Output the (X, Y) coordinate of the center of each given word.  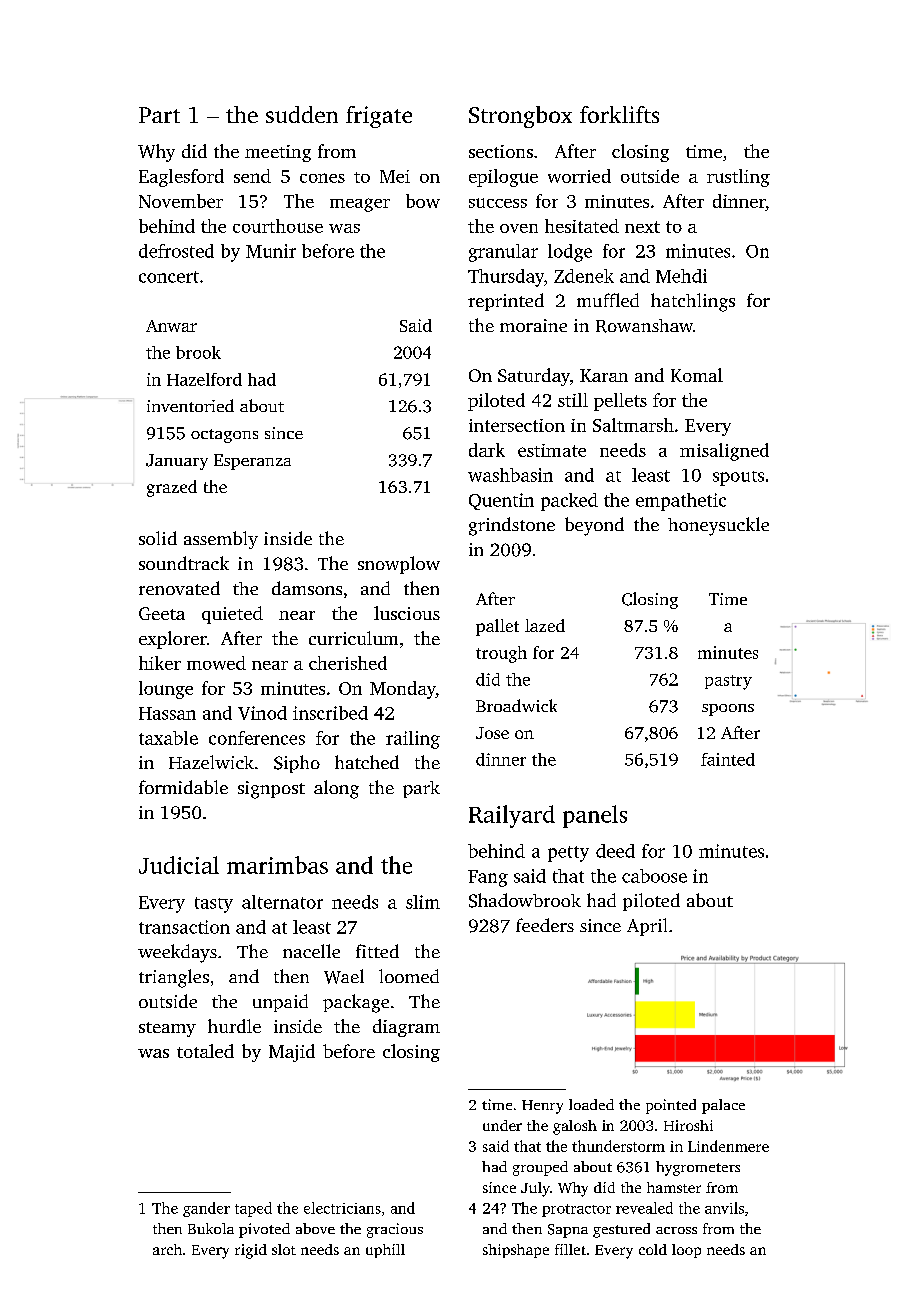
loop (686, 1251)
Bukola (211, 1228)
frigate (379, 117)
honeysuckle (718, 526)
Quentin (501, 501)
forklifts (619, 114)
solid (158, 538)
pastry (728, 682)
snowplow (399, 565)
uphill (385, 1251)
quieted (232, 615)
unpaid (280, 1003)
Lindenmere (728, 1146)
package (356, 1003)
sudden (302, 114)
